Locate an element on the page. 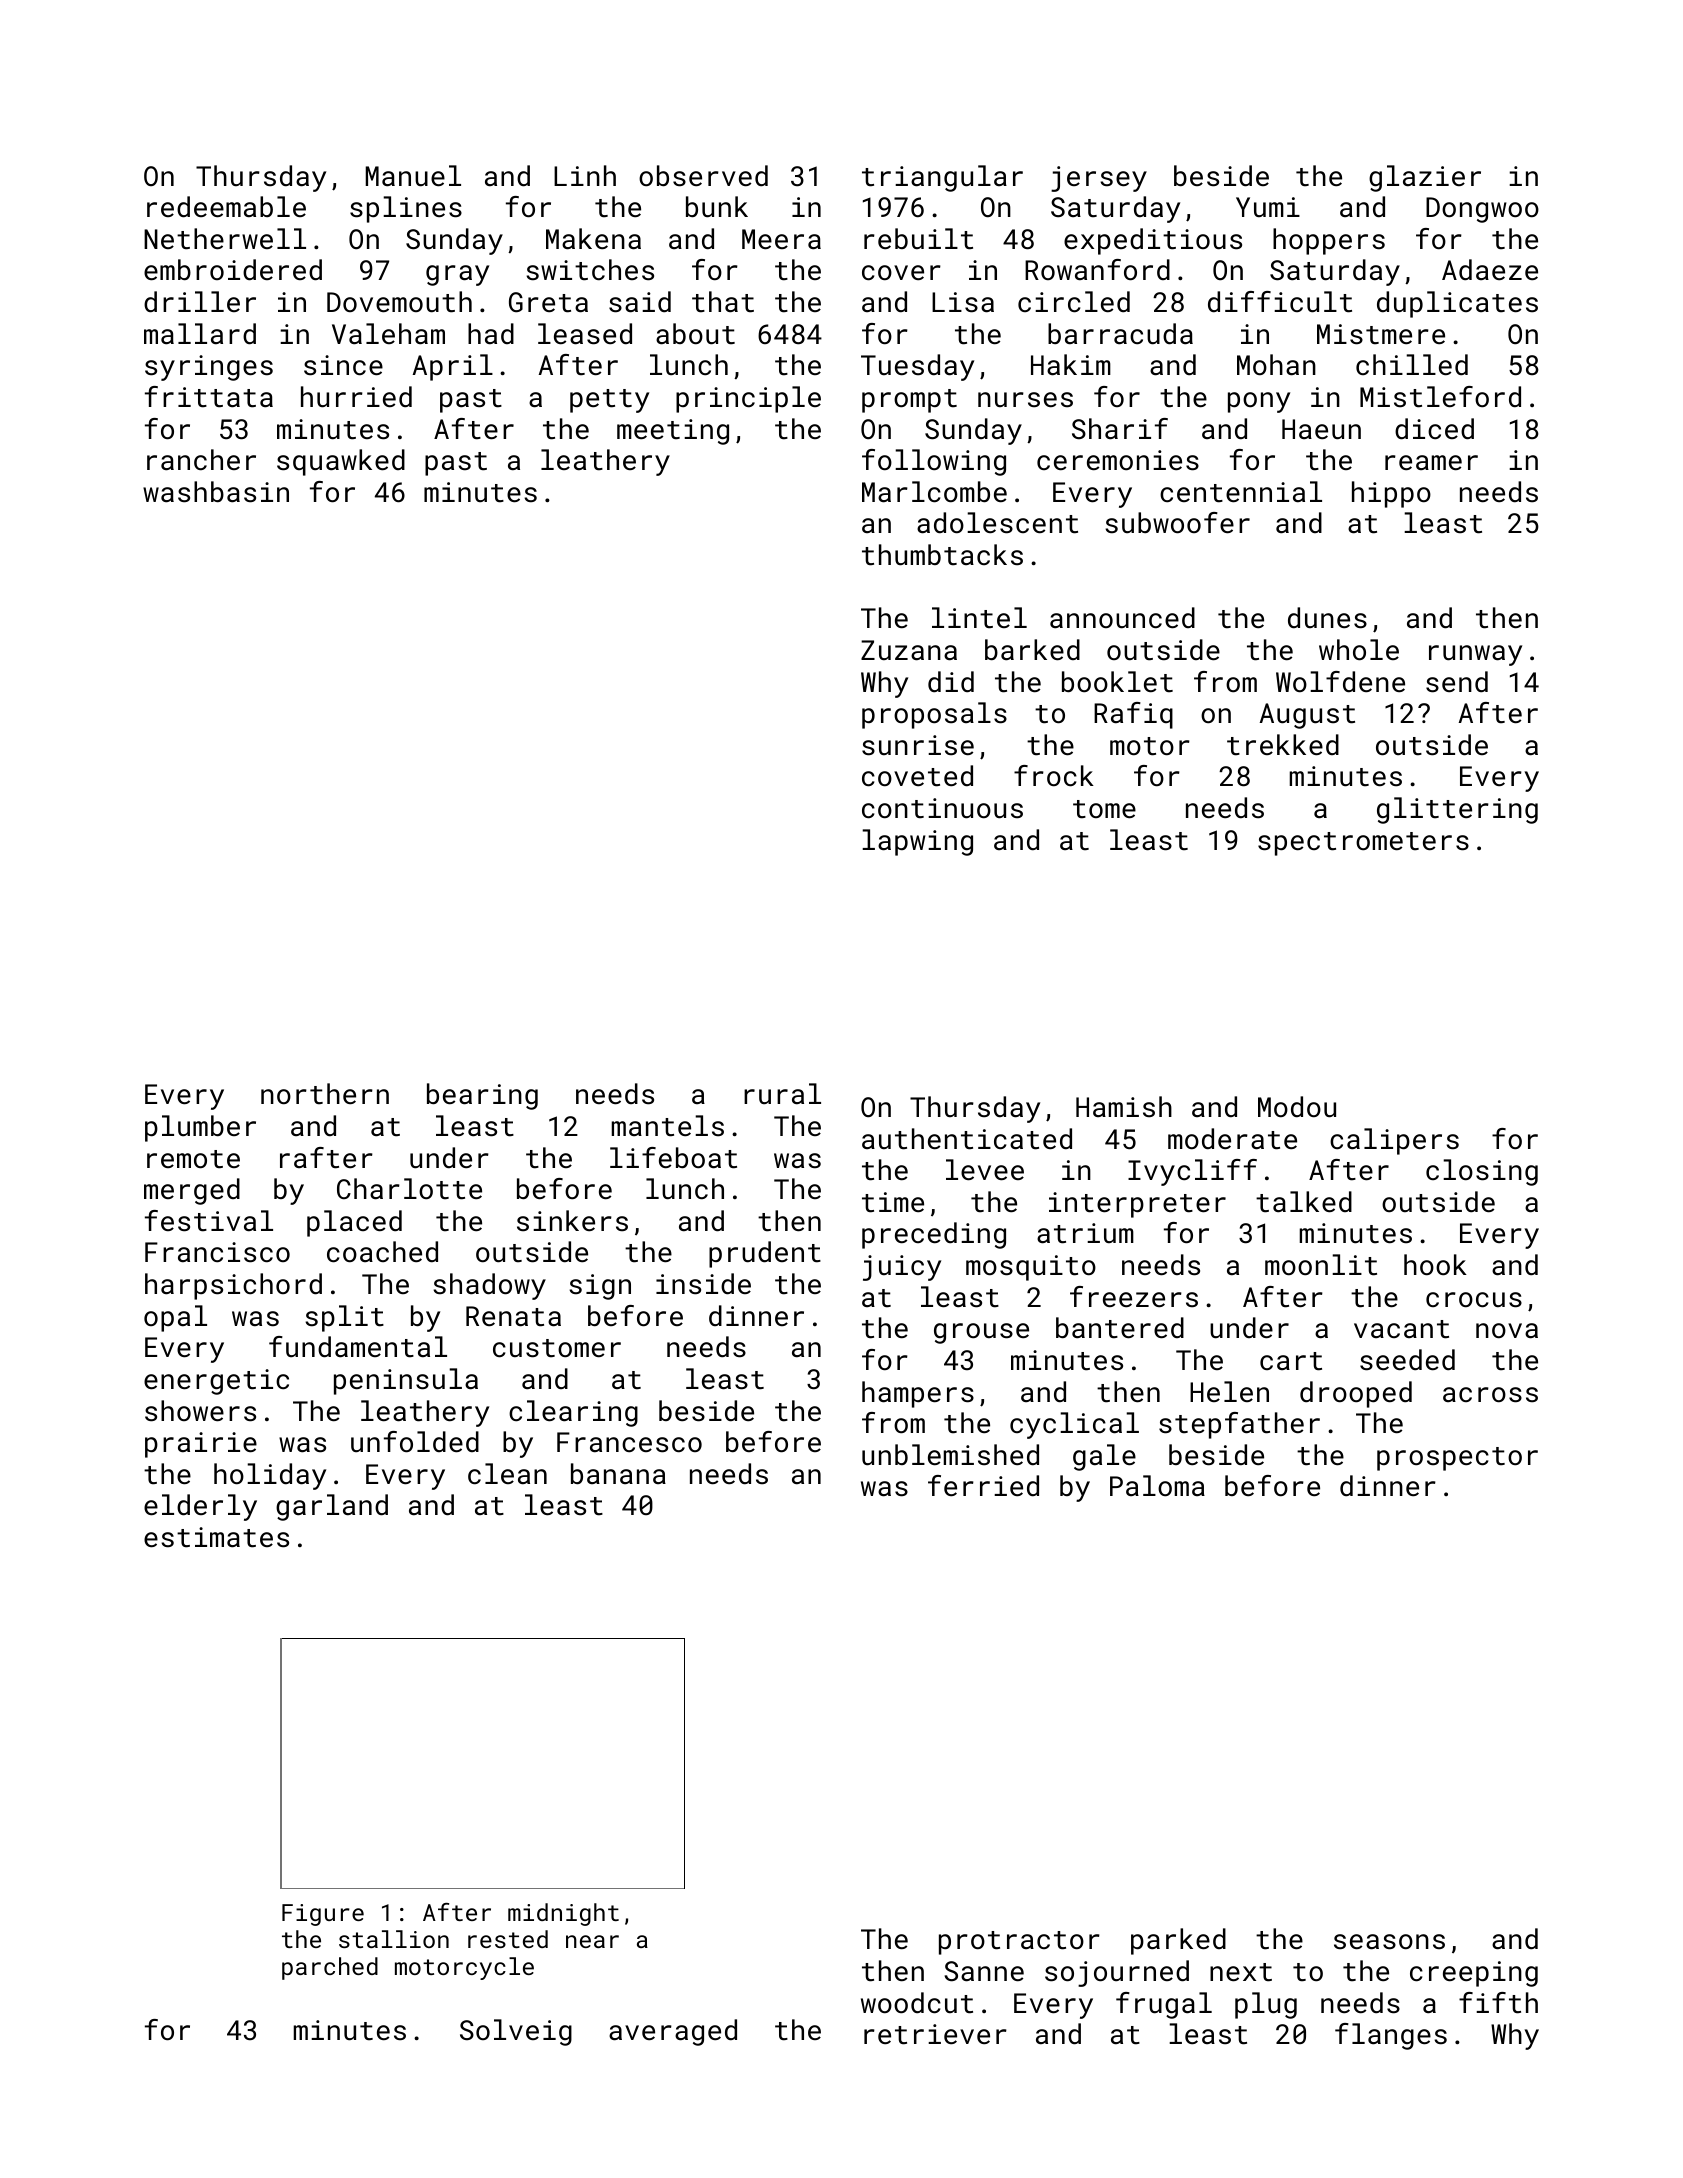  Manuel is located at coordinates (413, 176).
